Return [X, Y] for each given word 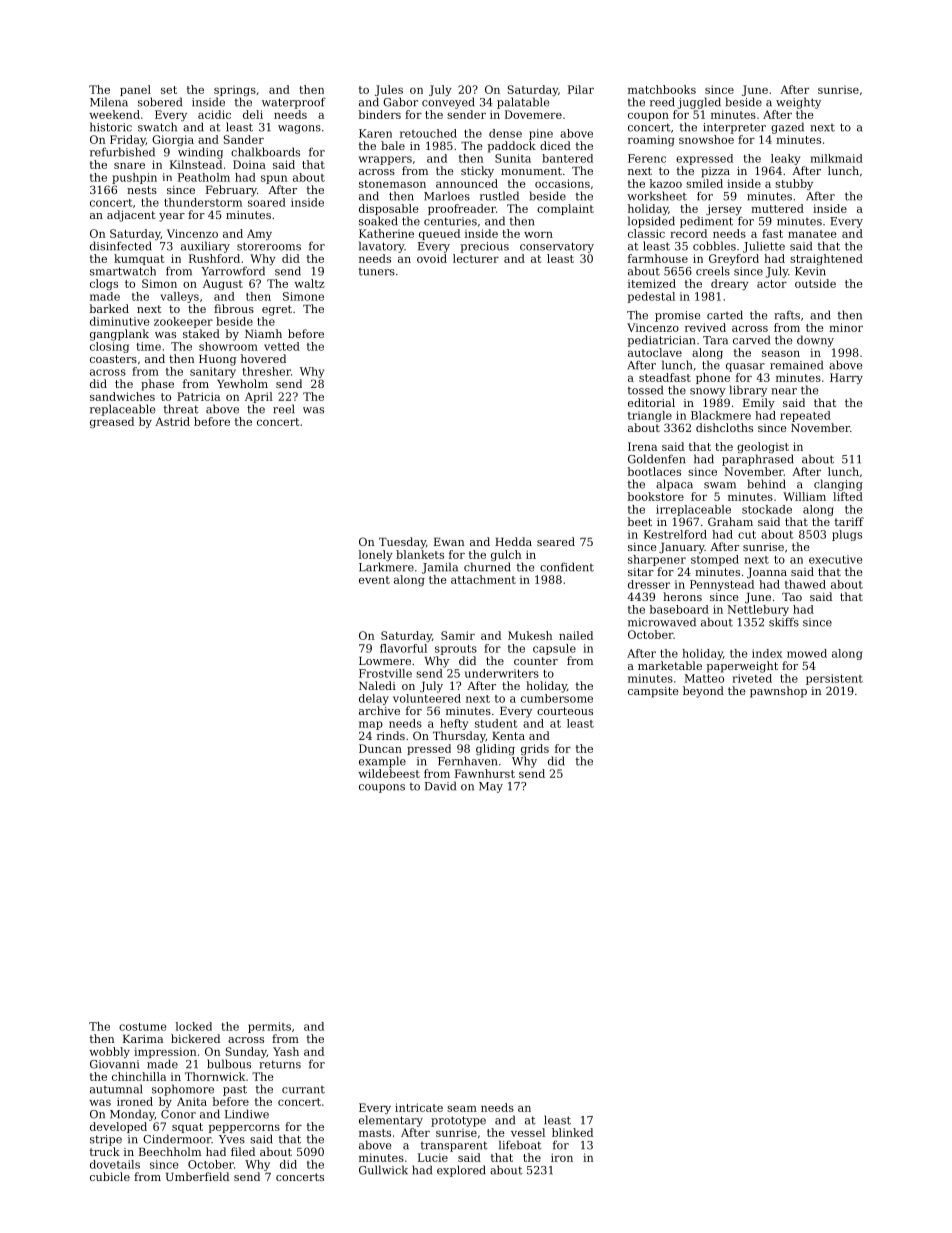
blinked [572, 1132]
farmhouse [658, 258]
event [374, 580]
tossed [645, 390]
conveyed [448, 103]
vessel [528, 1132]
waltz [309, 283]
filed [243, 1151]
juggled [699, 103]
